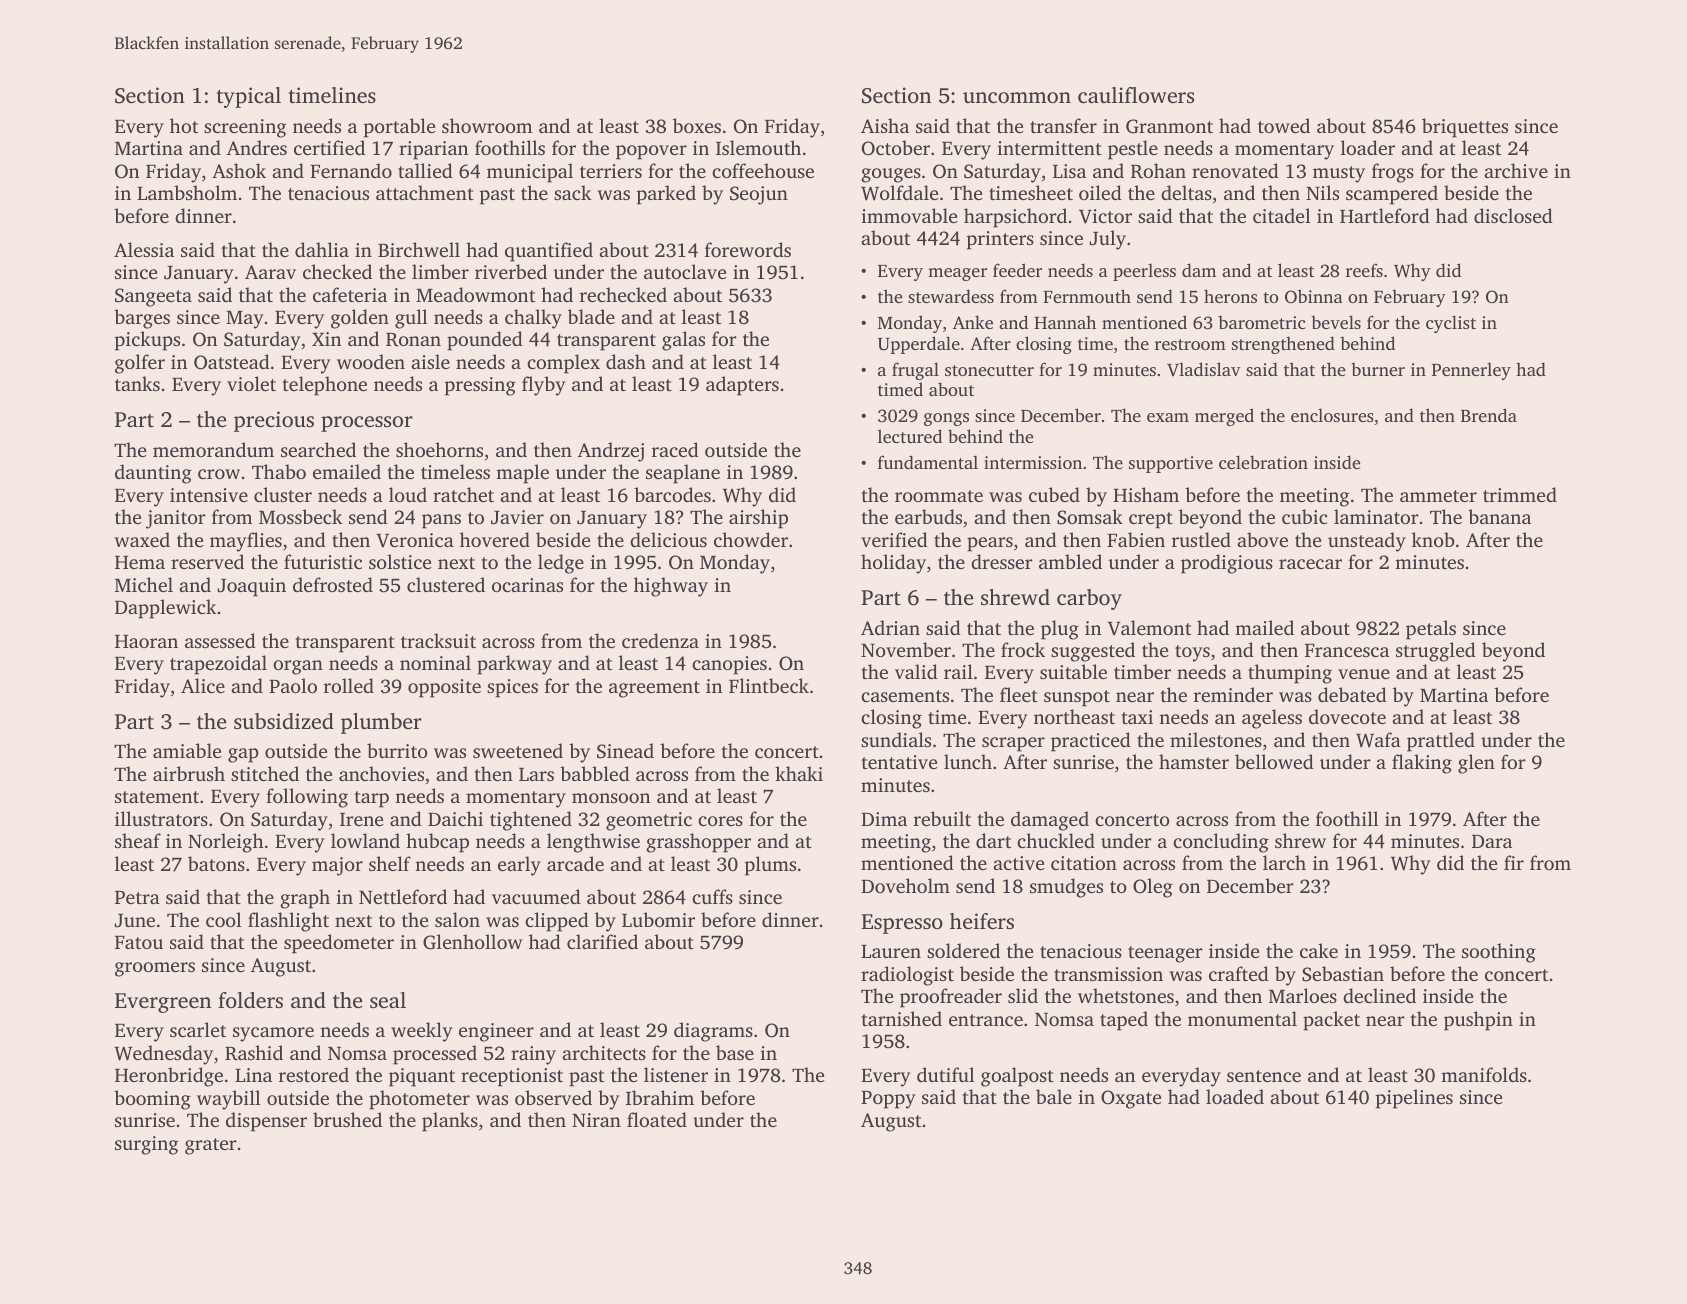  I want to click on typical, so click(249, 97).
